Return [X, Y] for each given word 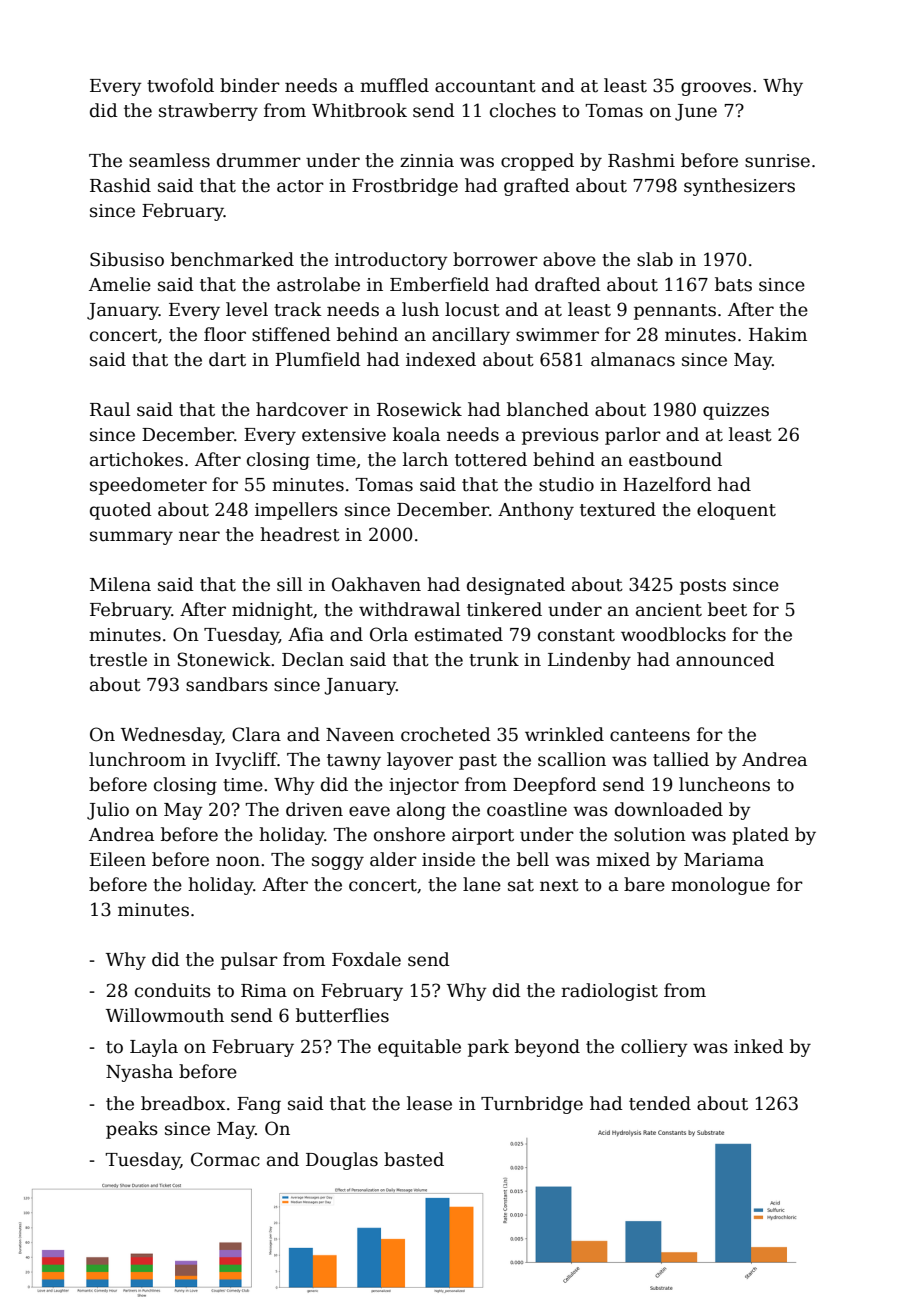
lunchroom [137, 759]
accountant [485, 86]
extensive [344, 435]
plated [760, 836]
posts [703, 587]
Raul [110, 409]
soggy [338, 863]
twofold [180, 85]
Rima [264, 991]
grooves [716, 89]
